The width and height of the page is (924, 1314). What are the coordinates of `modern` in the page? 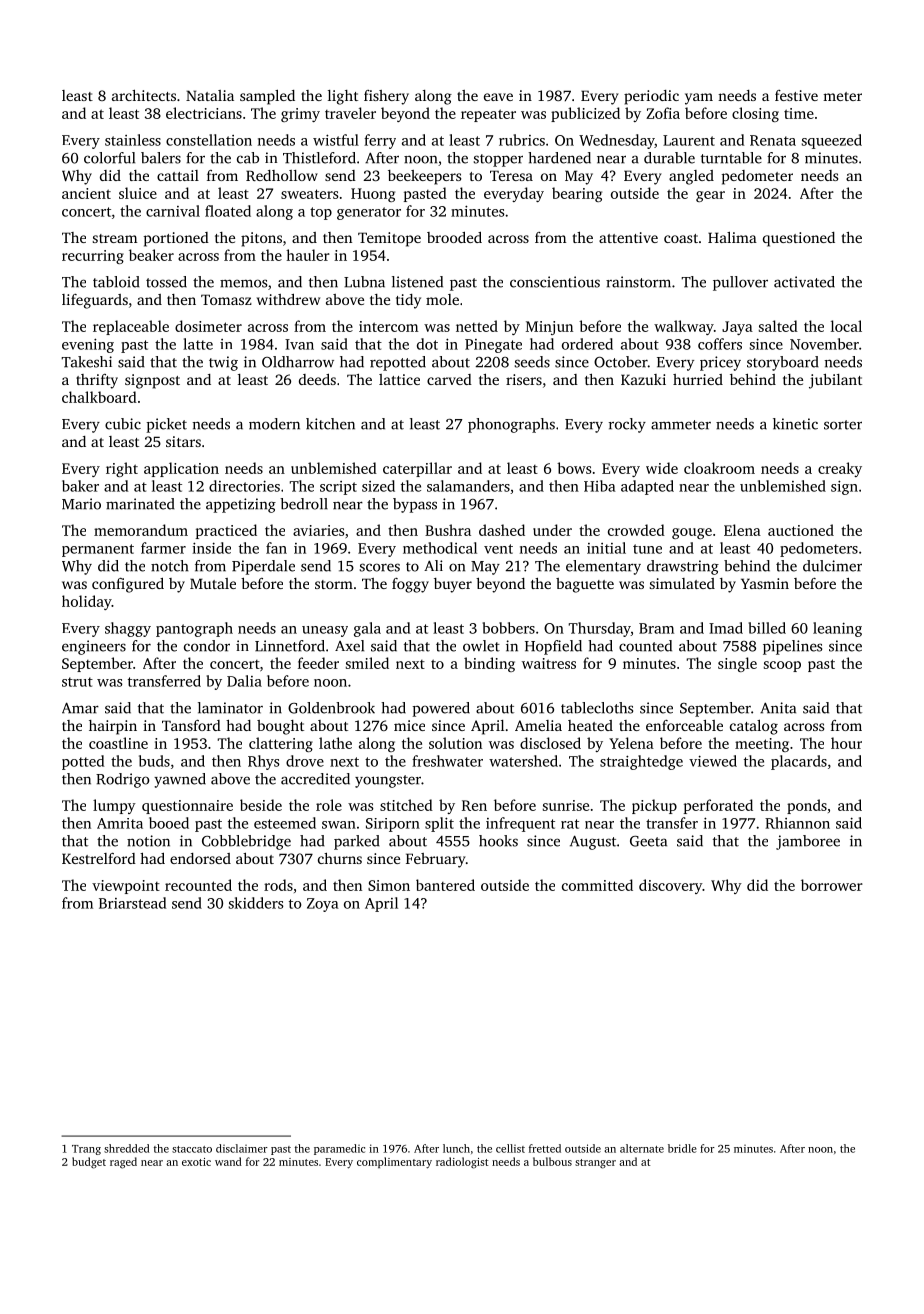 It's located at (274, 424).
